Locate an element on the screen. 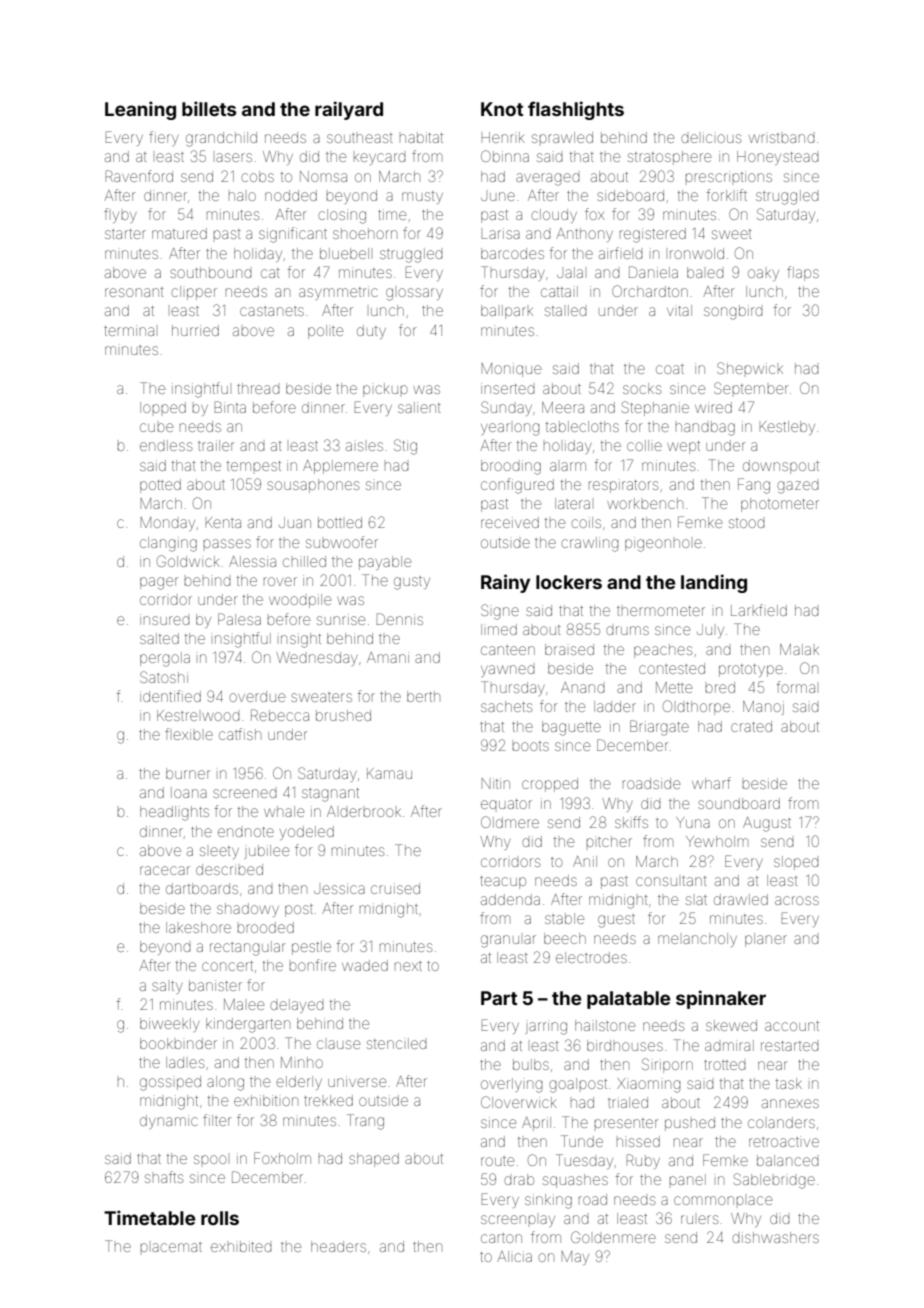  chilled is located at coordinates (304, 561).
